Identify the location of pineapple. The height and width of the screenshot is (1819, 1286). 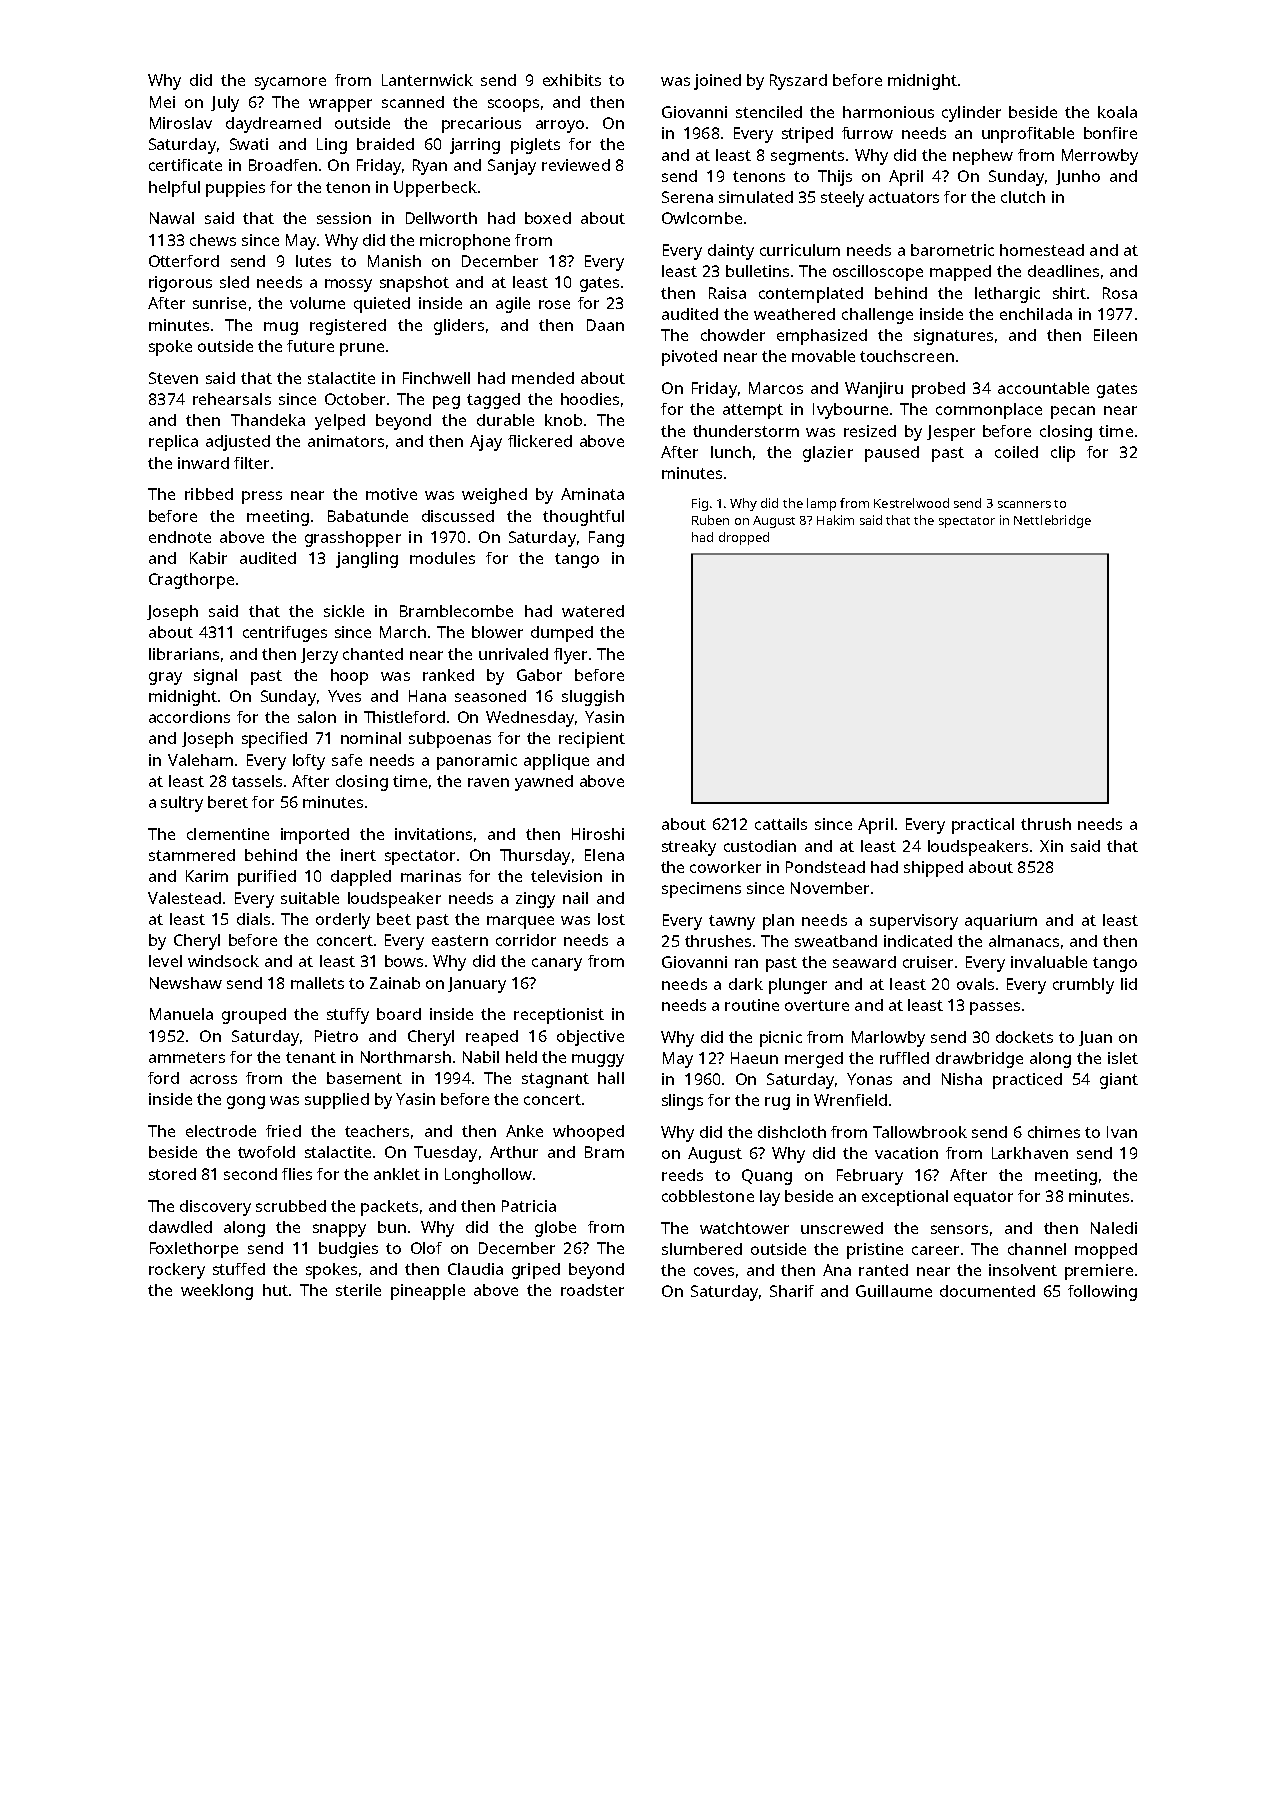
(428, 1292).
